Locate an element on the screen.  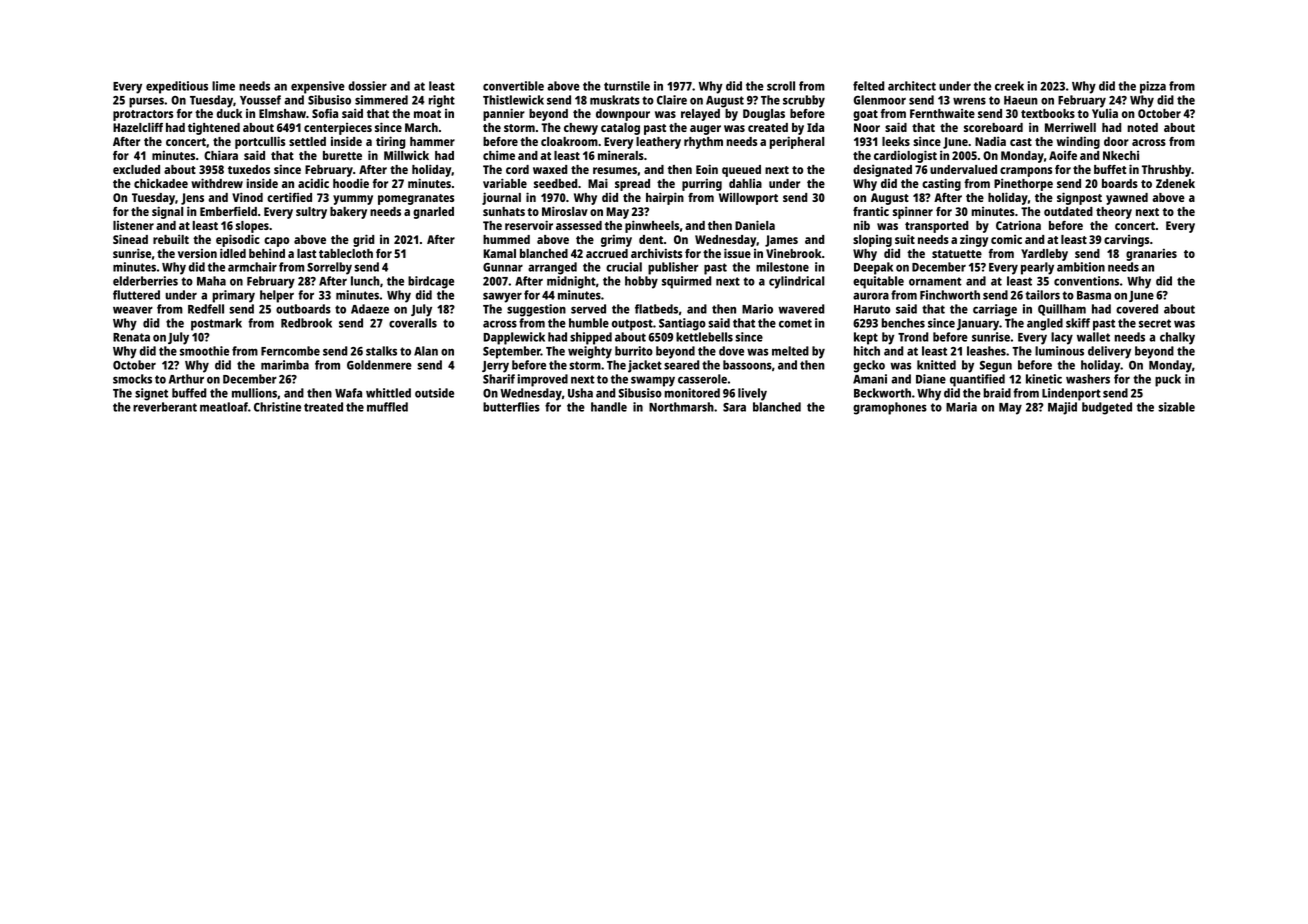
Chiara is located at coordinates (221, 155).
